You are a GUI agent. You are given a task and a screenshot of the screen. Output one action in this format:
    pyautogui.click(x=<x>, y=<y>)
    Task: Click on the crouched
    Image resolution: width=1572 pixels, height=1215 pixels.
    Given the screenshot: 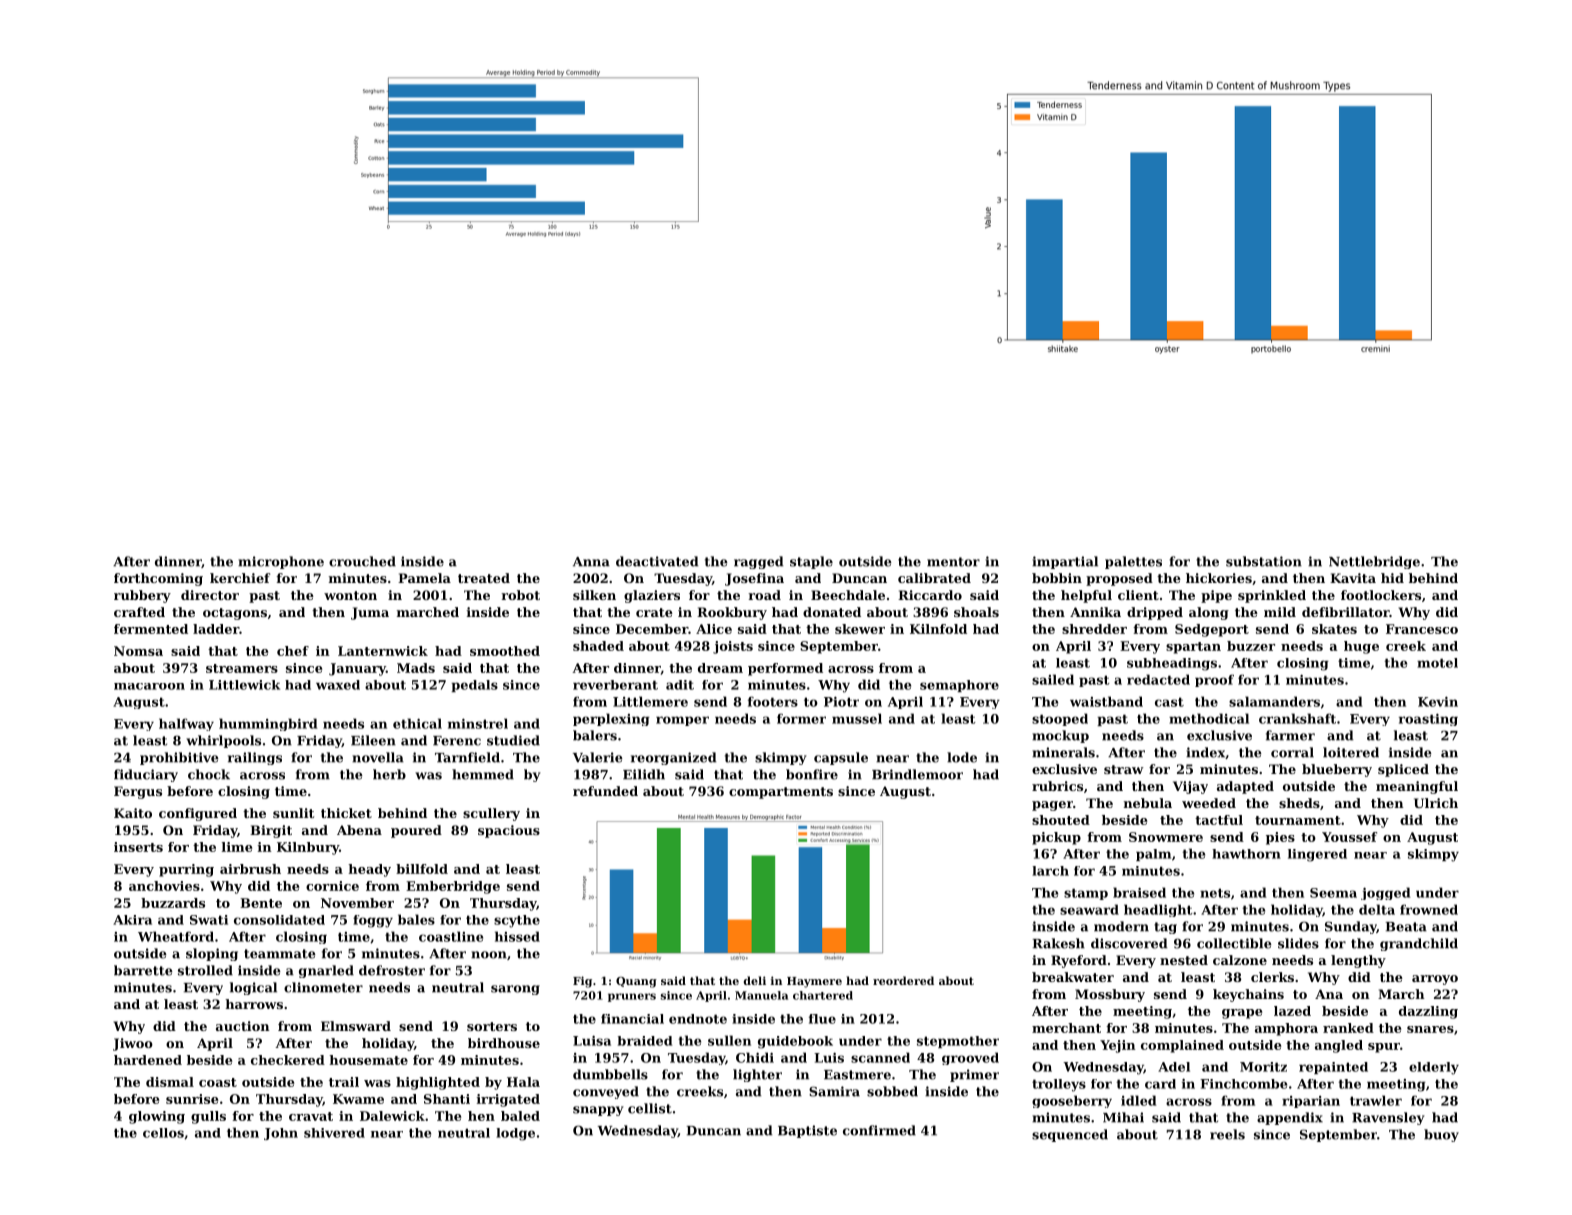 What is the action you would take?
    pyautogui.click(x=362, y=561)
